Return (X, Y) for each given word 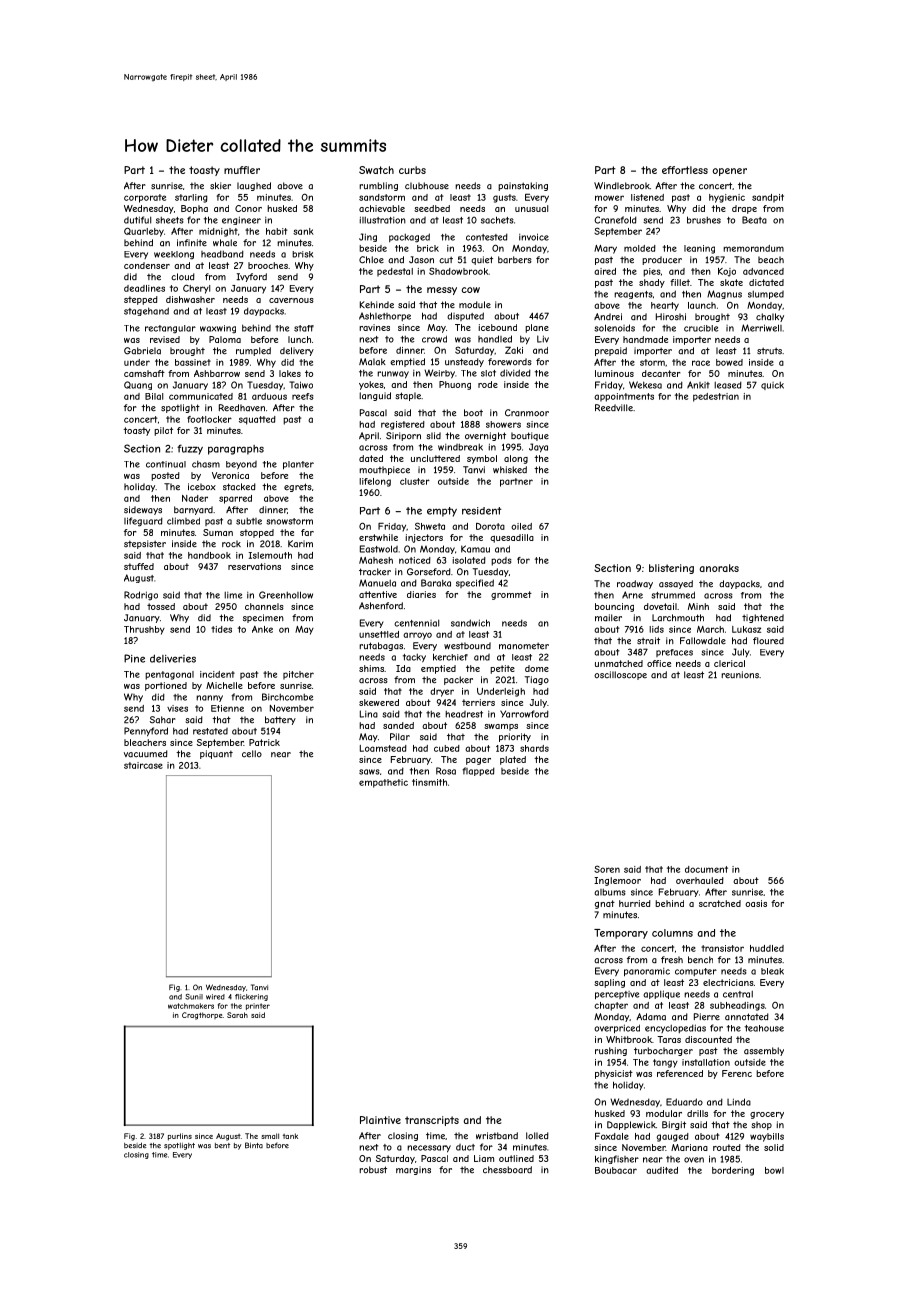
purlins (180, 1137)
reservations (254, 566)
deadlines (144, 288)
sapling (609, 983)
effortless (685, 170)
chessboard (507, 1170)
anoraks (719, 568)
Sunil (194, 997)
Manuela (377, 583)
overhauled (700, 880)
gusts (504, 198)
